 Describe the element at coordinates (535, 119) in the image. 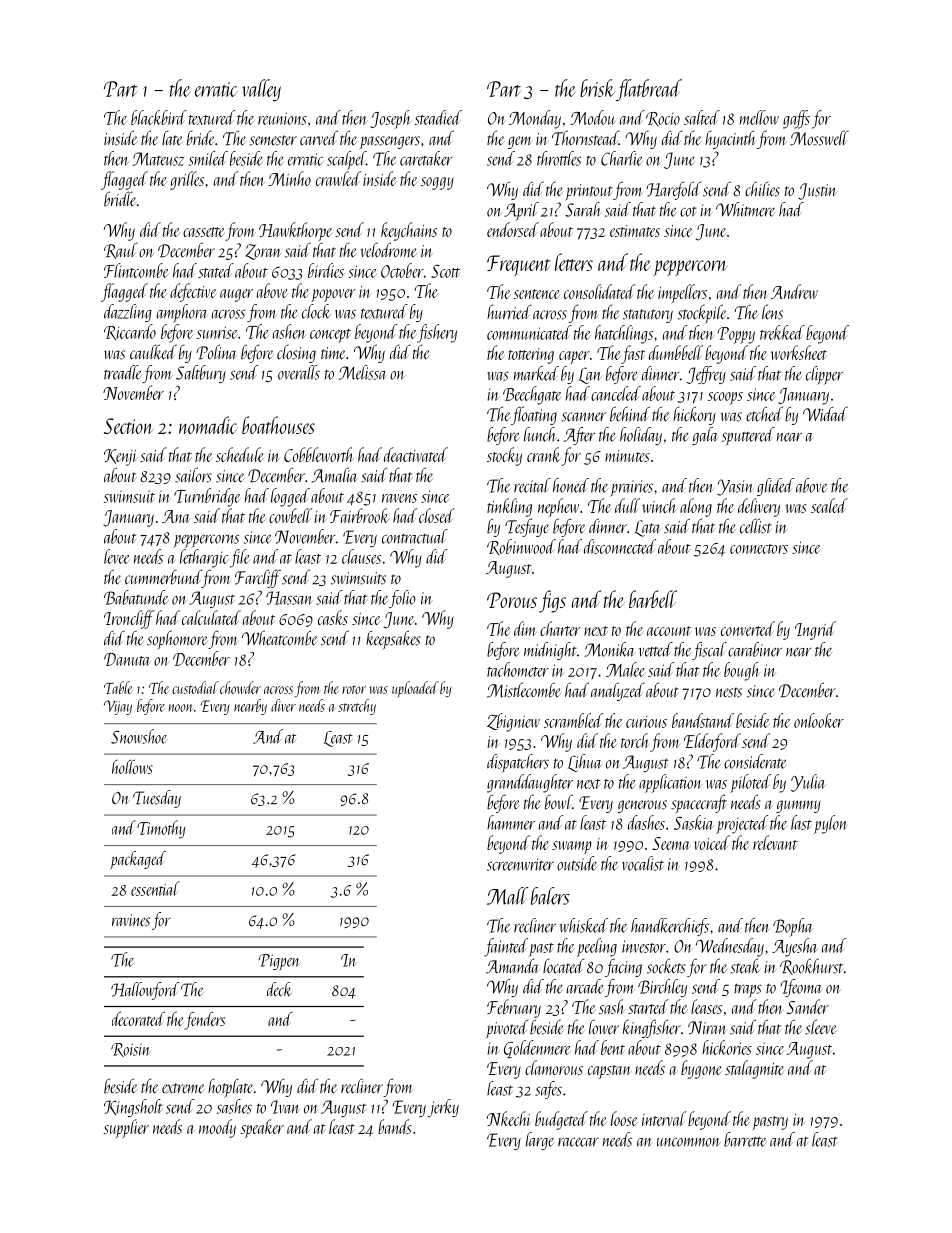

I see `Monday` at that location.
